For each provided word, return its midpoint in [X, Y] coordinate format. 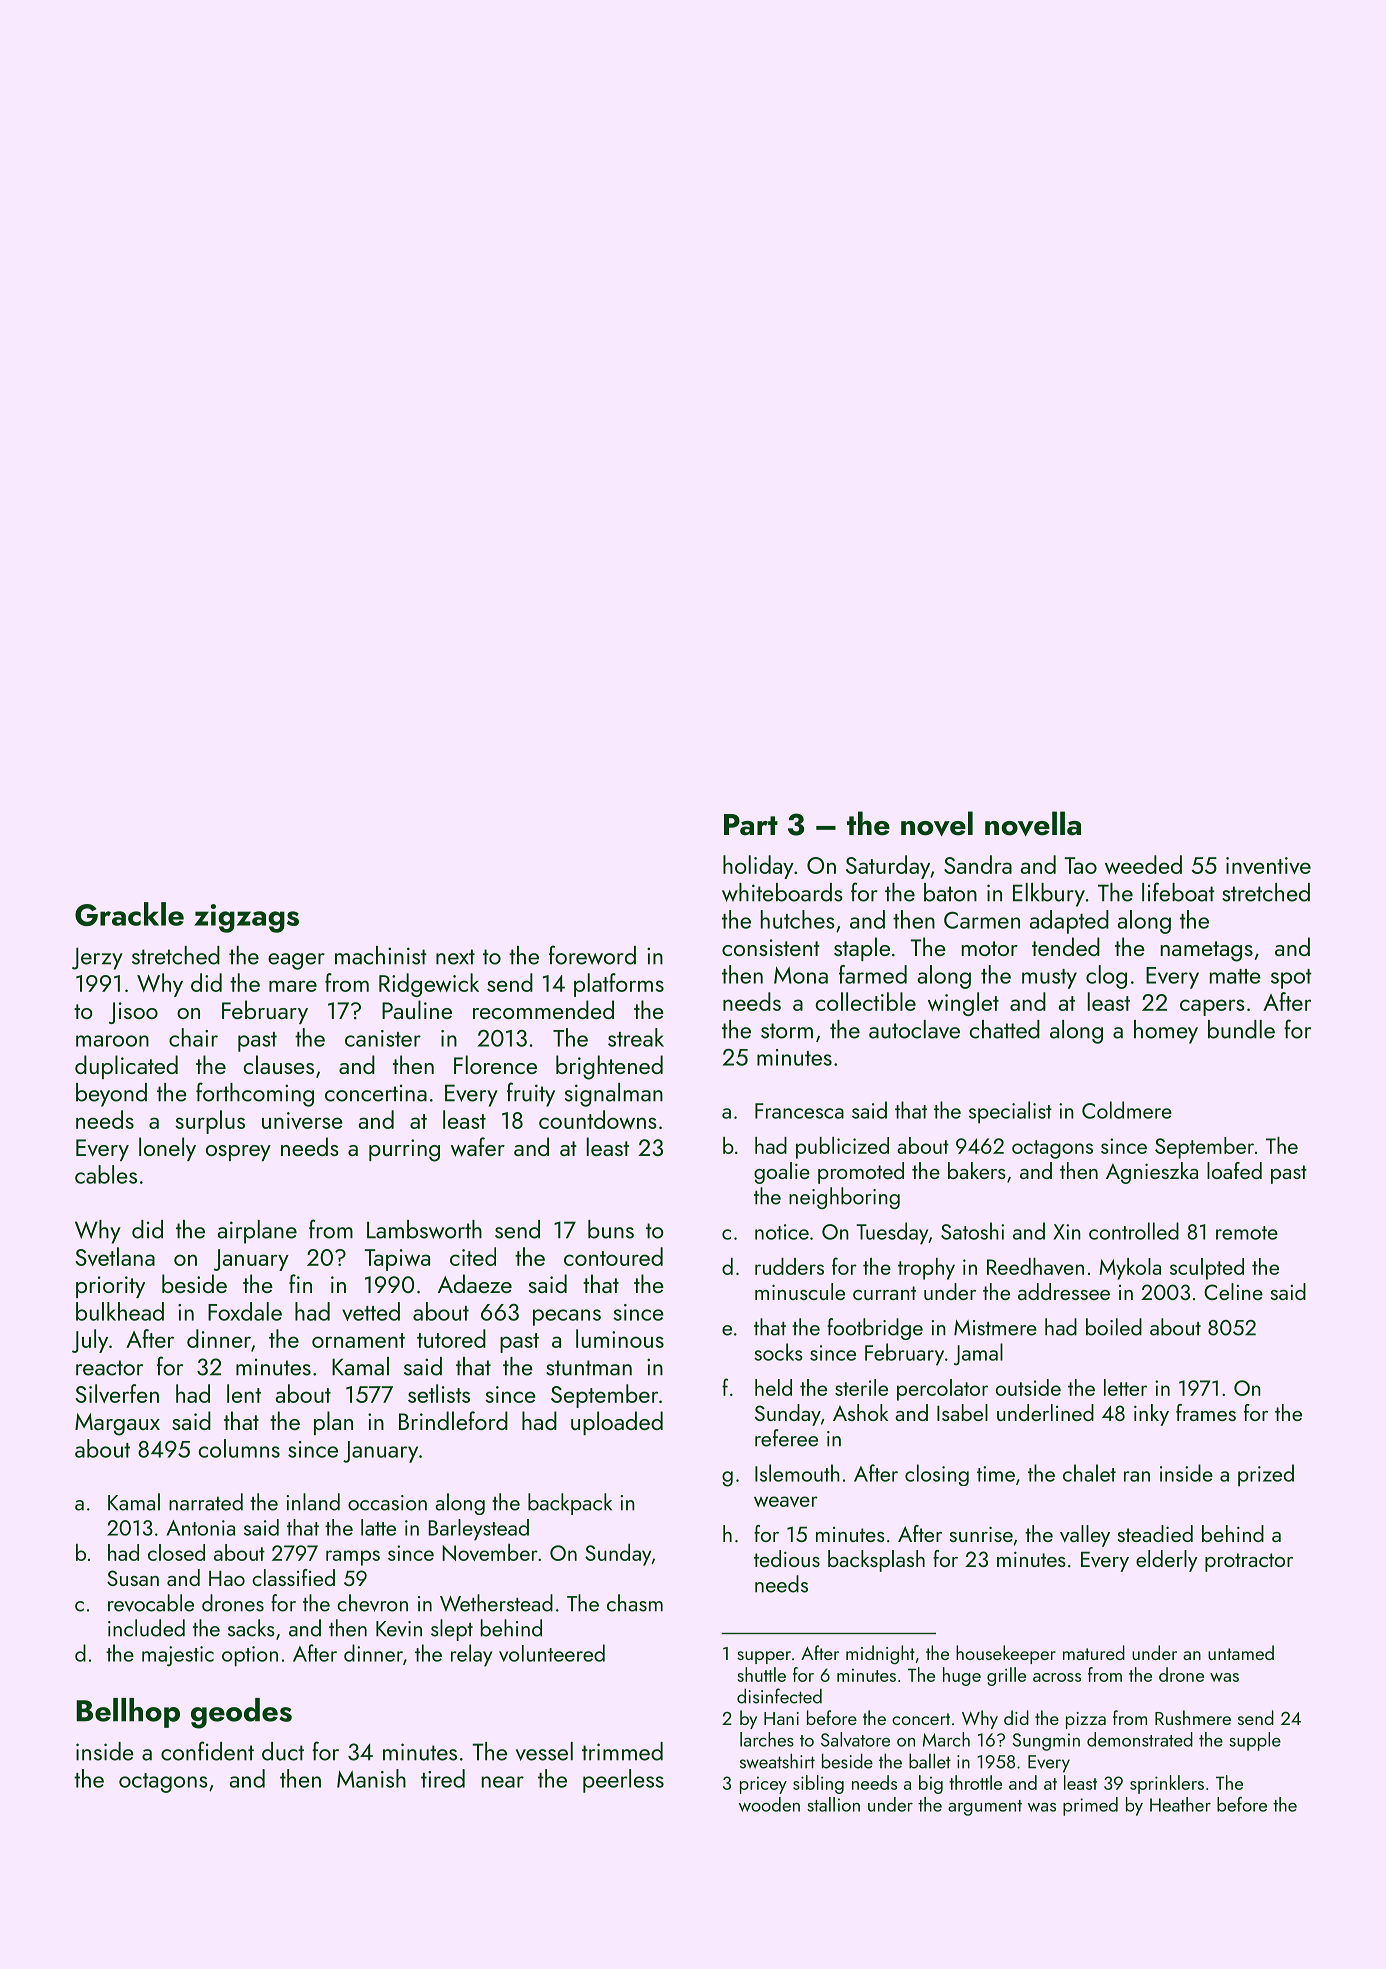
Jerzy [97, 958]
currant [884, 1293]
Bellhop [128, 1713]
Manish [371, 1778]
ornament [358, 1340]
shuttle [762, 1674]
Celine [1233, 1291]
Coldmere [1127, 1110]
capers [1212, 1007]
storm [787, 1031]
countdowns [598, 1119]
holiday [758, 867]
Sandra [978, 864]
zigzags [246, 918]
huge [962, 1676]
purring [404, 1150]
